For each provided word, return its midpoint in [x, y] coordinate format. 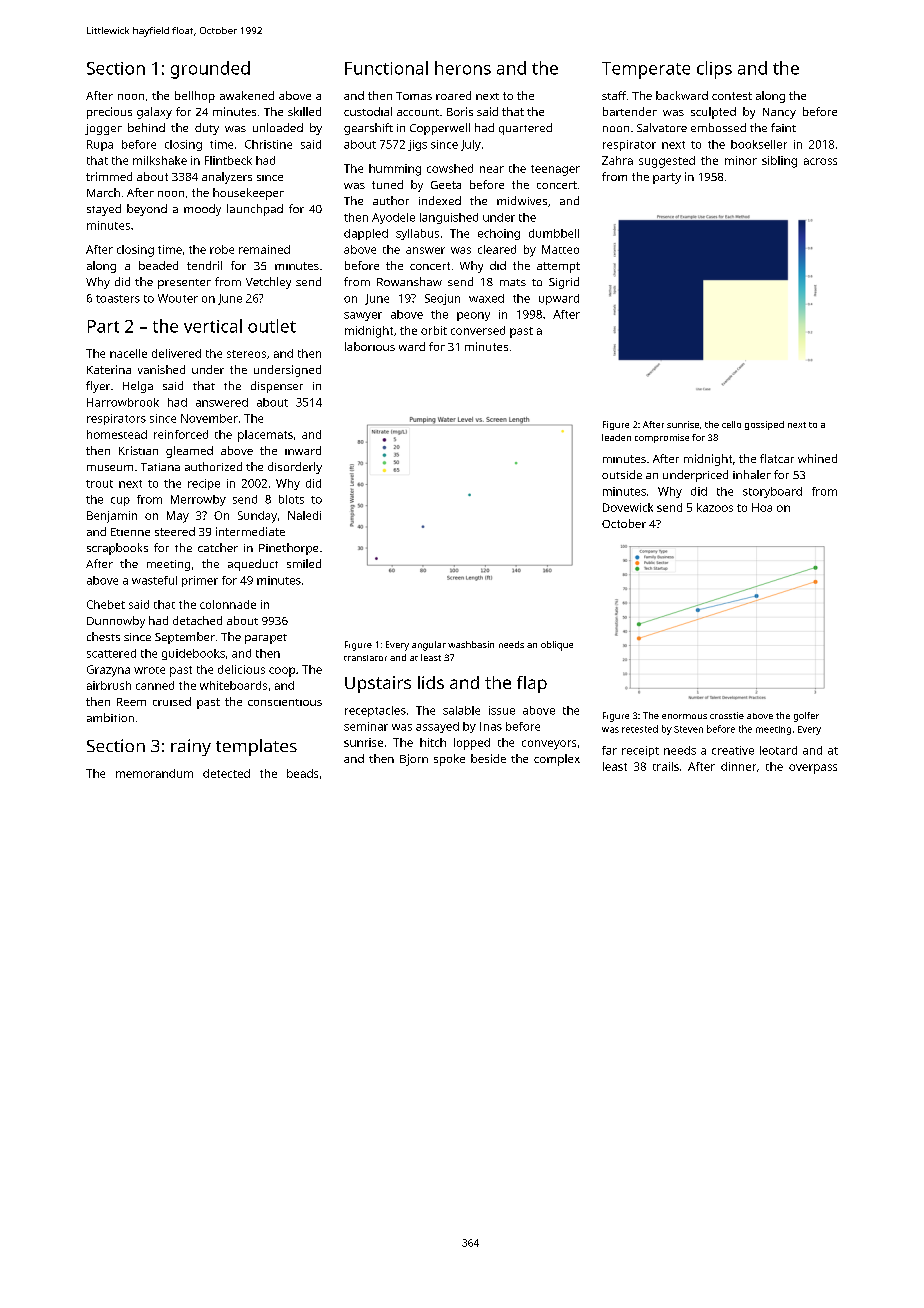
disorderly [295, 468]
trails [666, 766]
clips [714, 70]
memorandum [154, 773]
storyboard [772, 492]
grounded [210, 70]
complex [557, 760]
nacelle [128, 353]
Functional [386, 68]
